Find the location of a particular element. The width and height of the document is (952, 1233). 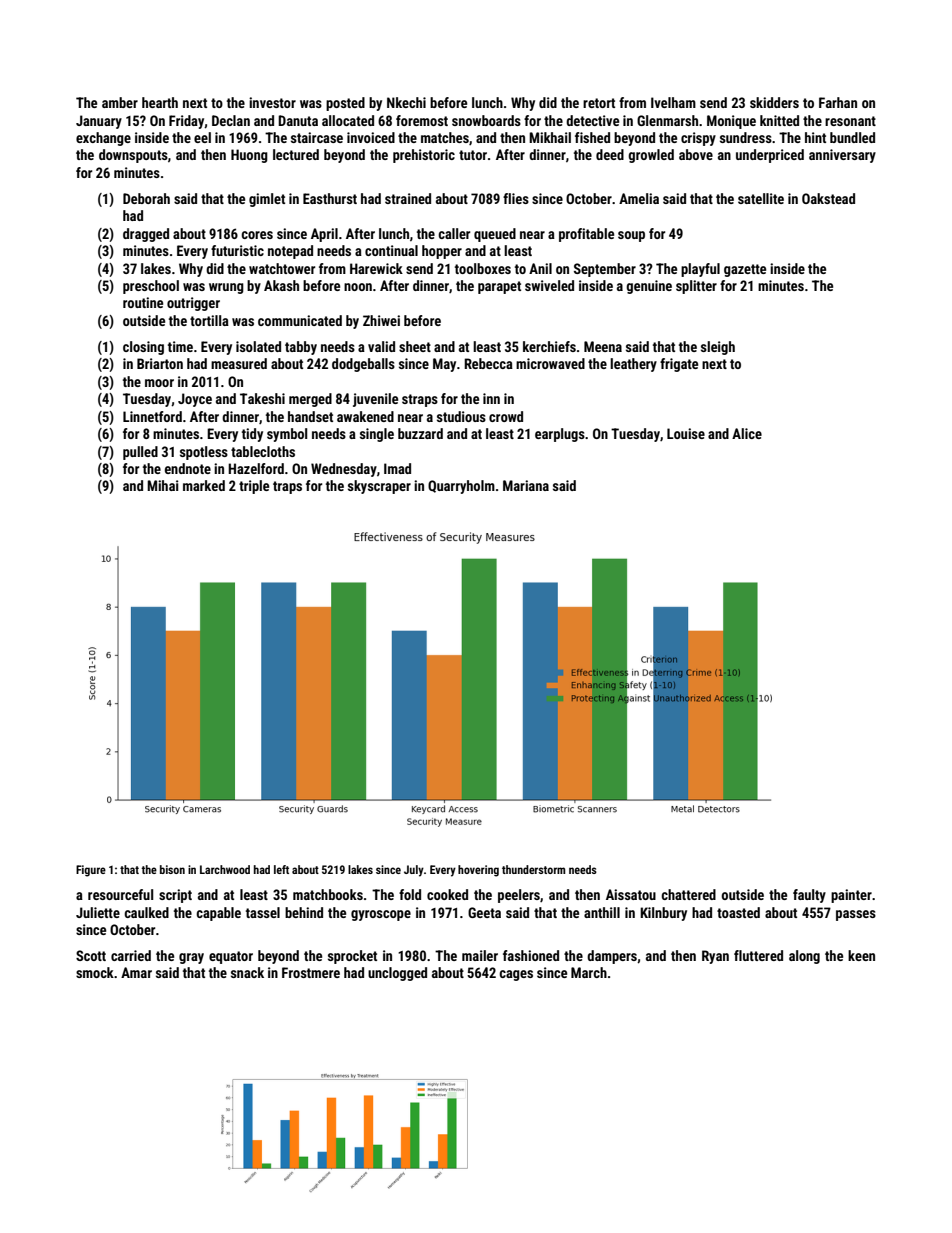

triple is located at coordinates (254, 487).
